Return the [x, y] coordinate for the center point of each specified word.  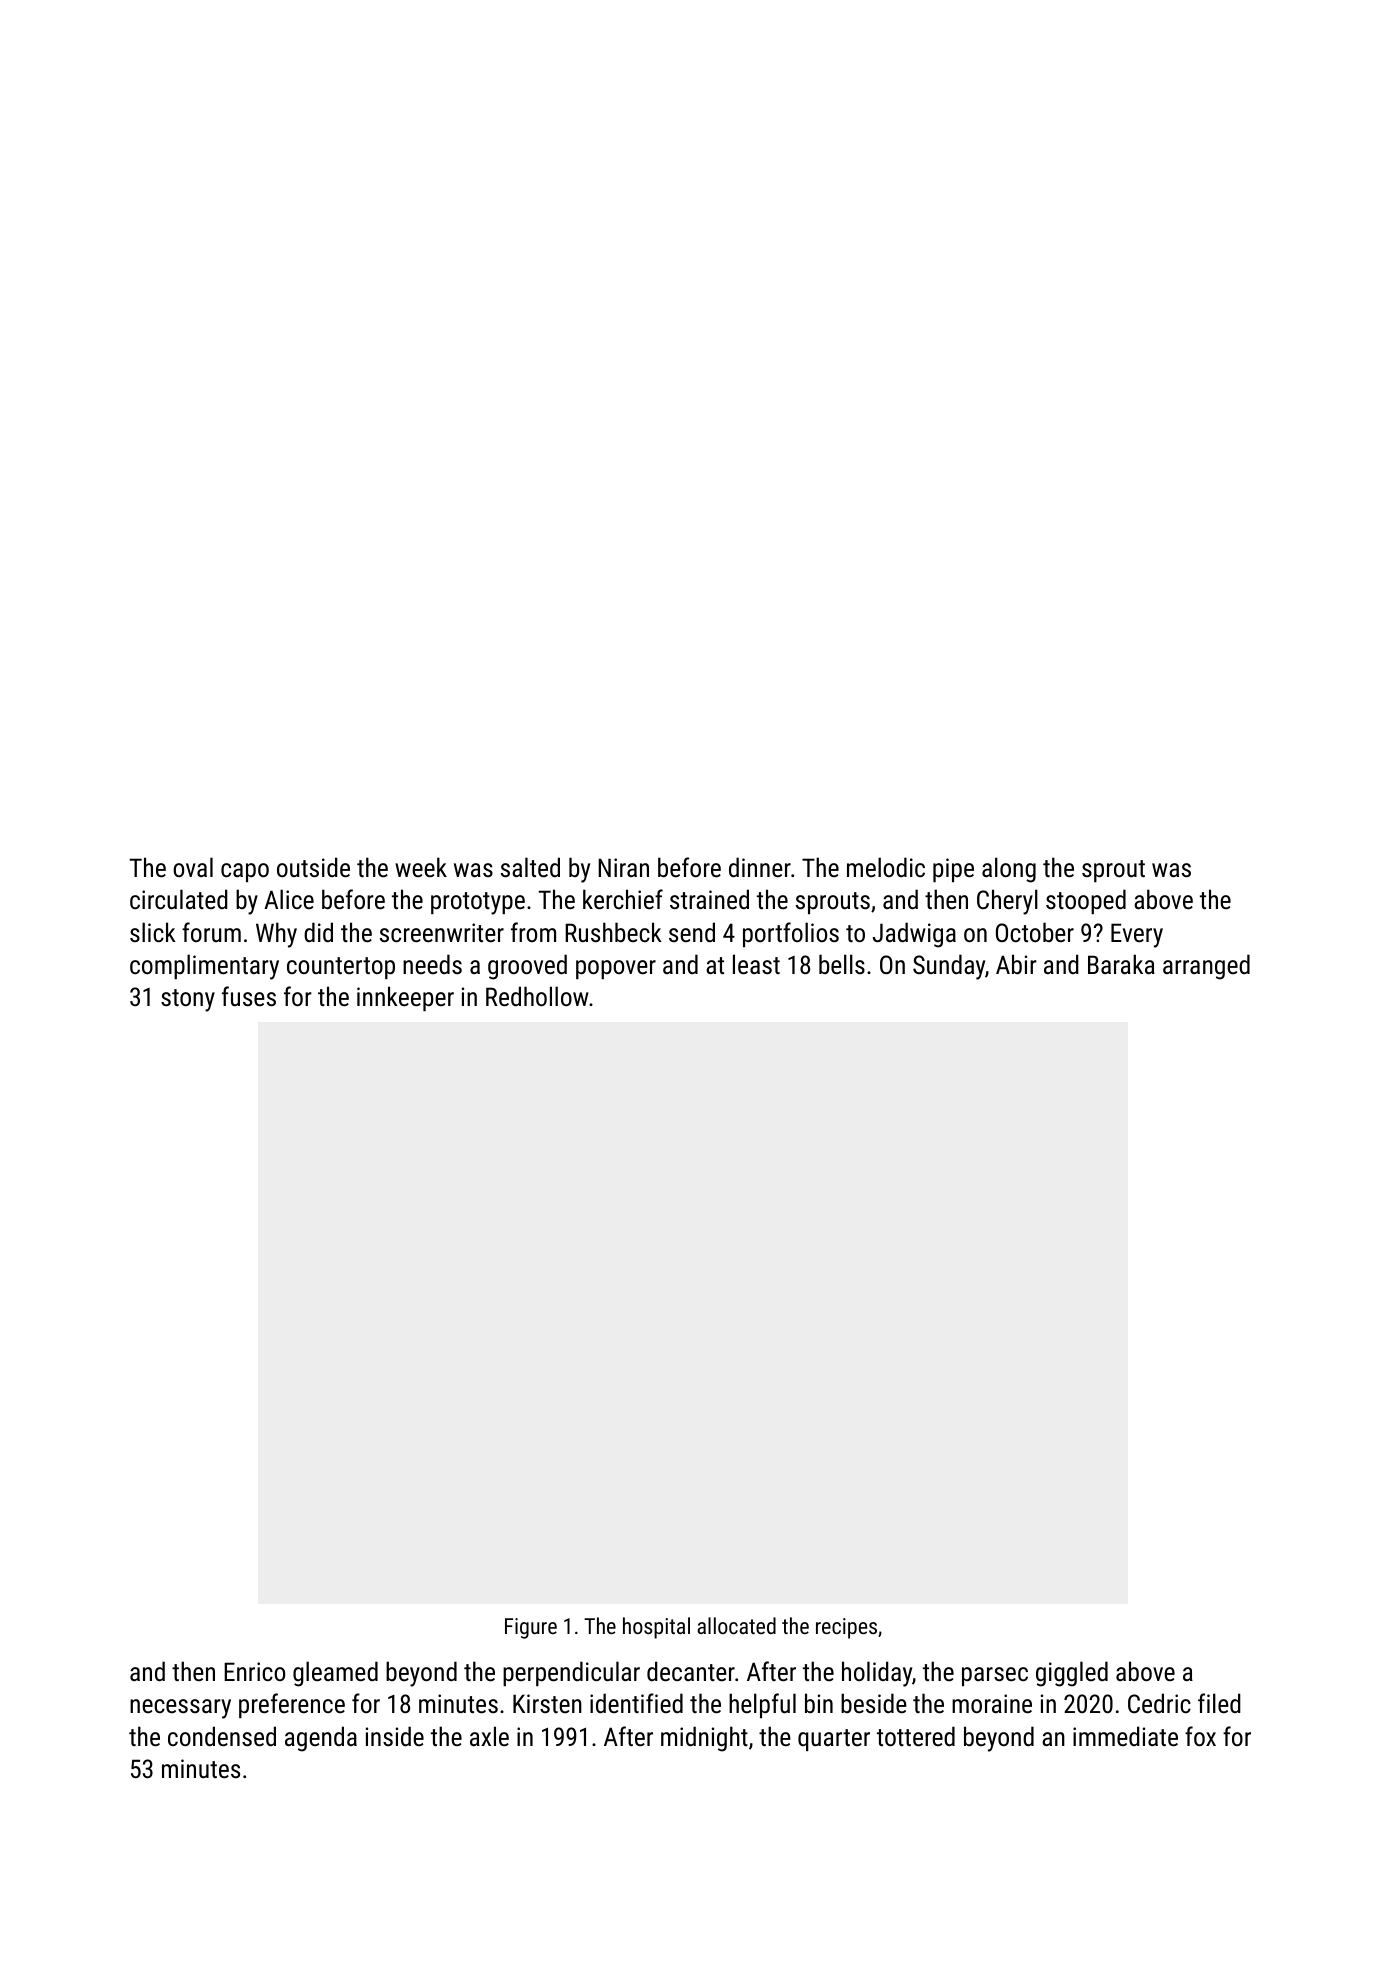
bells [842, 964]
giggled [1072, 1674]
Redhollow [537, 996]
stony [188, 1000]
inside [395, 1736]
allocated [736, 1625]
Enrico [254, 1671]
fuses [249, 996]
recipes [846, 1628]
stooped [1086, 901]
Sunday [949, 967]
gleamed [335, 1674]
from [533, 932]
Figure [531, 1628]
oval [193, 867]
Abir [1016, 964]
